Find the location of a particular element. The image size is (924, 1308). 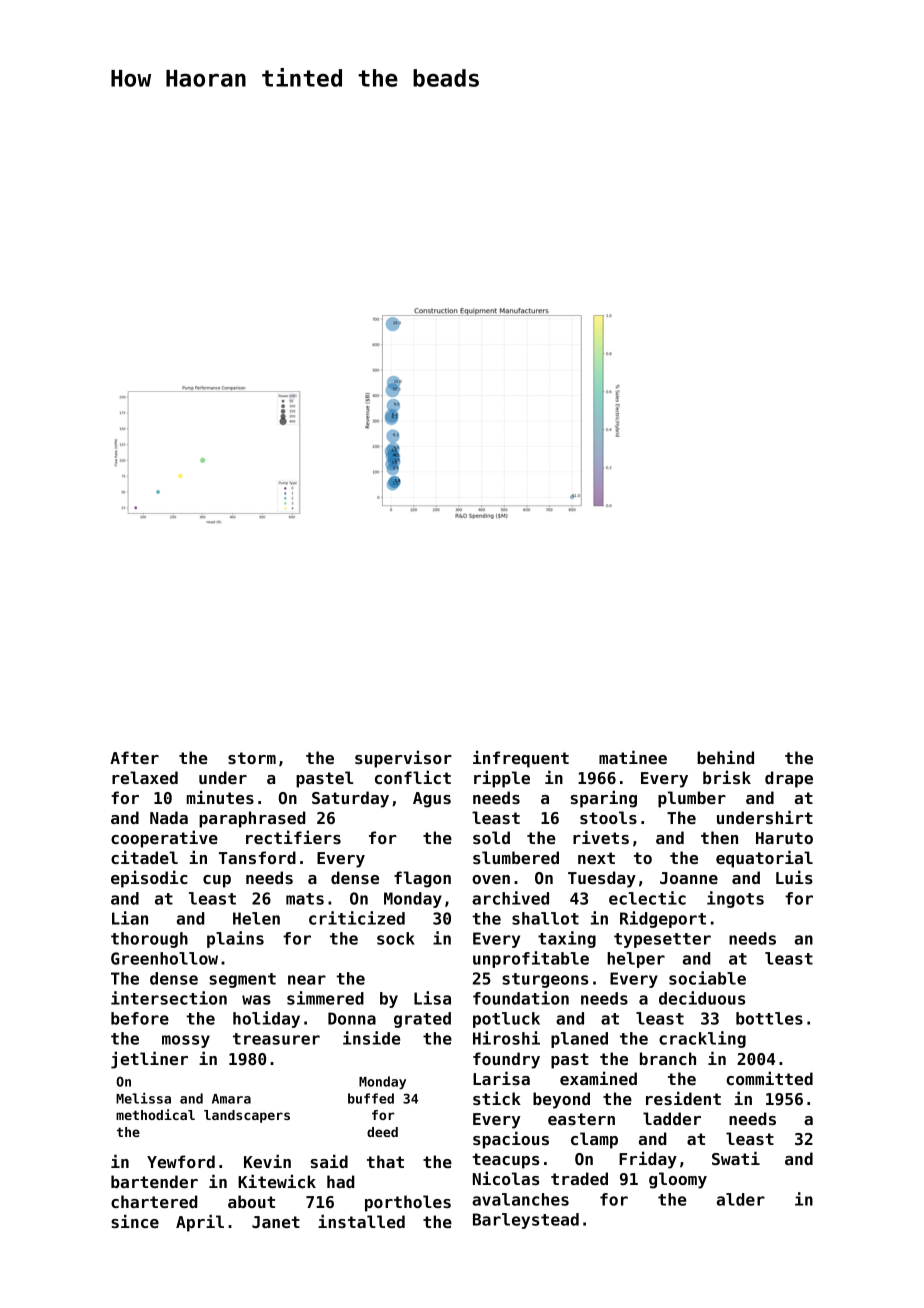

portholes is located at coordinates (408, 1203).
